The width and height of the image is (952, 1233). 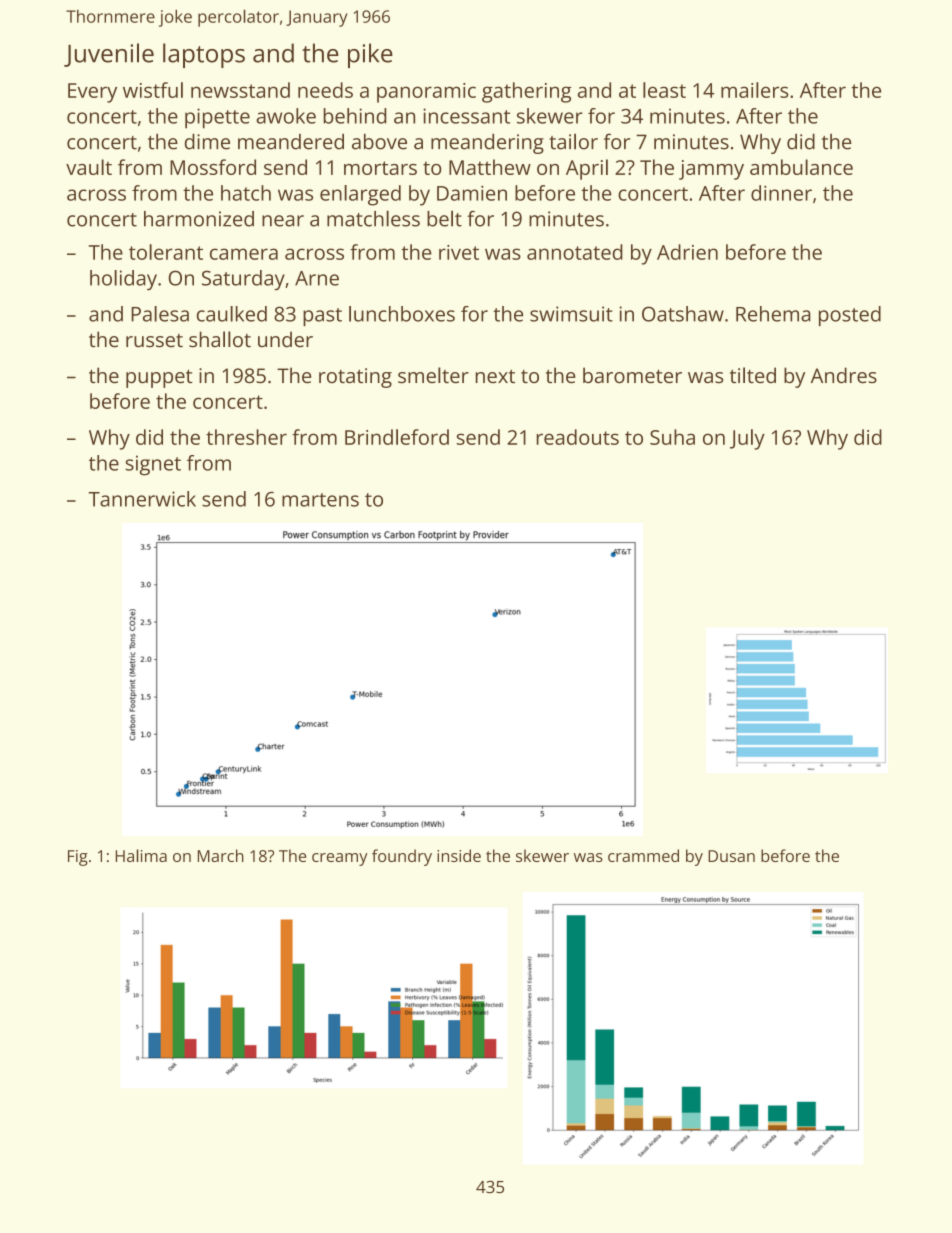 What do you see at coordinates (340, 859) in the image?
I see `creamy` at bounding box center [340, 859].
